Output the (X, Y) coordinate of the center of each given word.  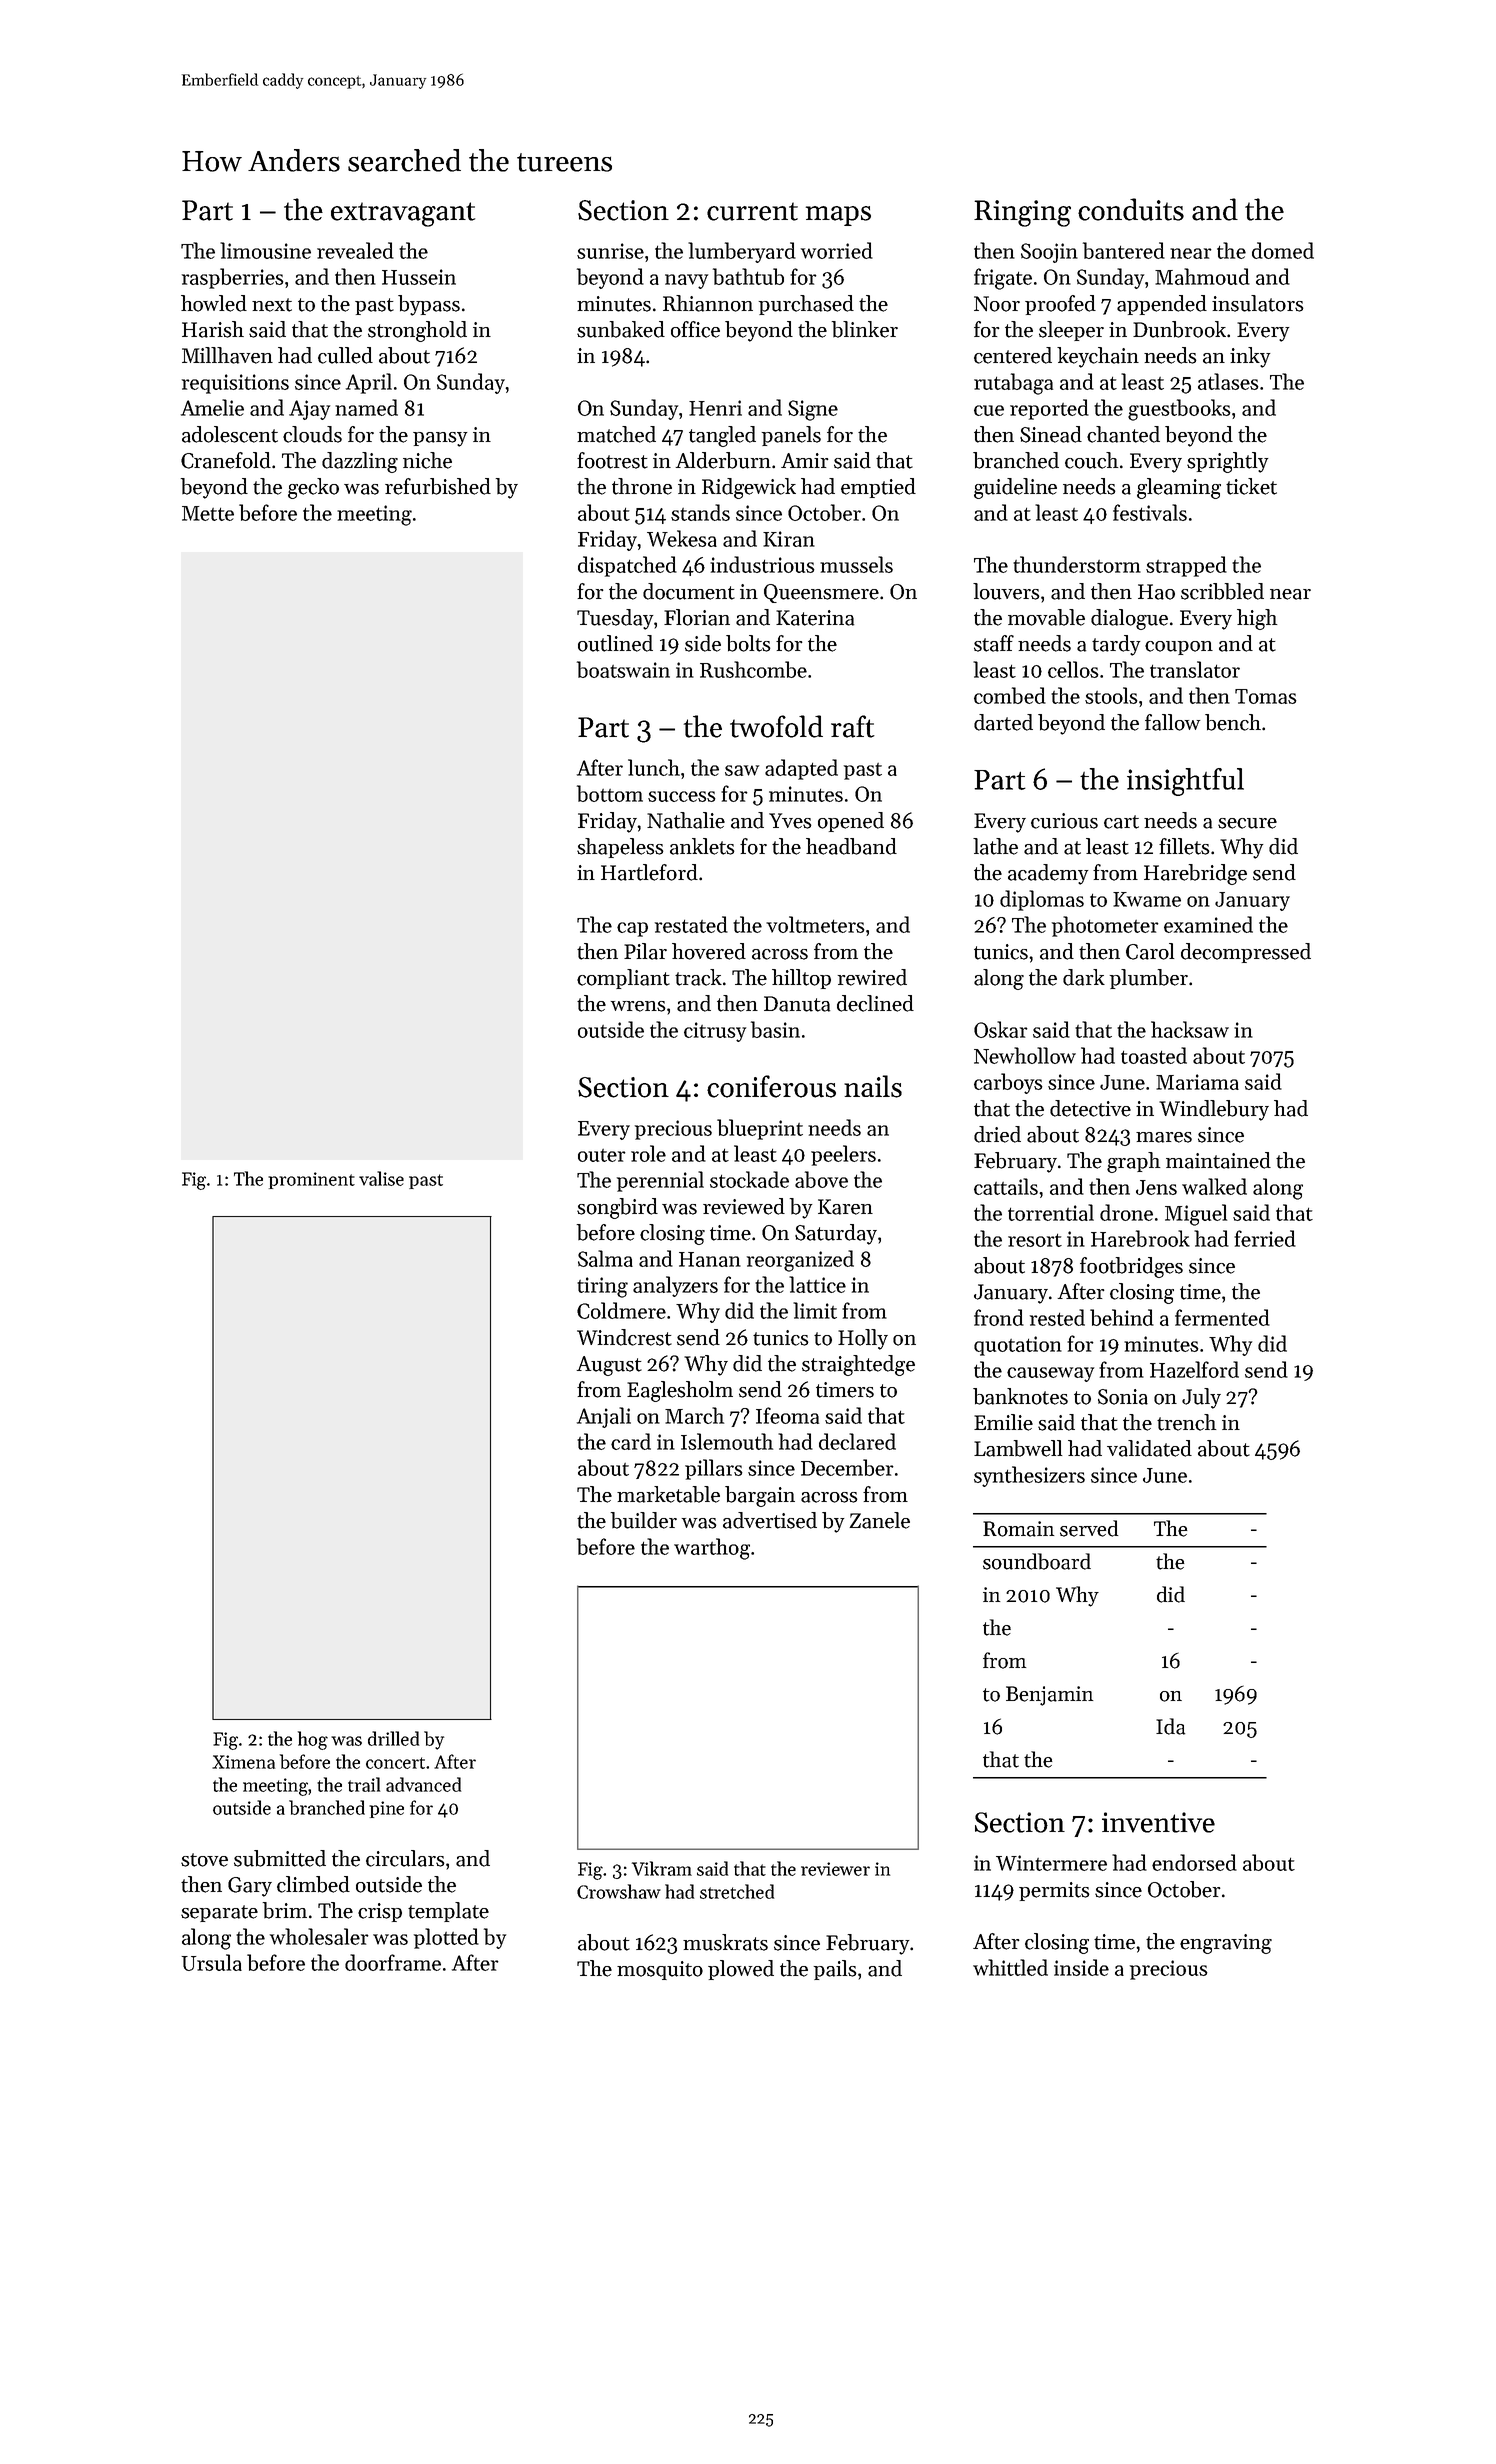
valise (381, 1178)
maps (838, 216)
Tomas (1266, 696)
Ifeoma (787, 1415)
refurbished (438, 486)
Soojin (1049, 253)
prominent (311, 1180)
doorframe (393, 1962)
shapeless (620, 848)
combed (1010, 695)
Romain (1018, 1529)
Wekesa (682, 538)
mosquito (660, 1970)
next (272, 305)
